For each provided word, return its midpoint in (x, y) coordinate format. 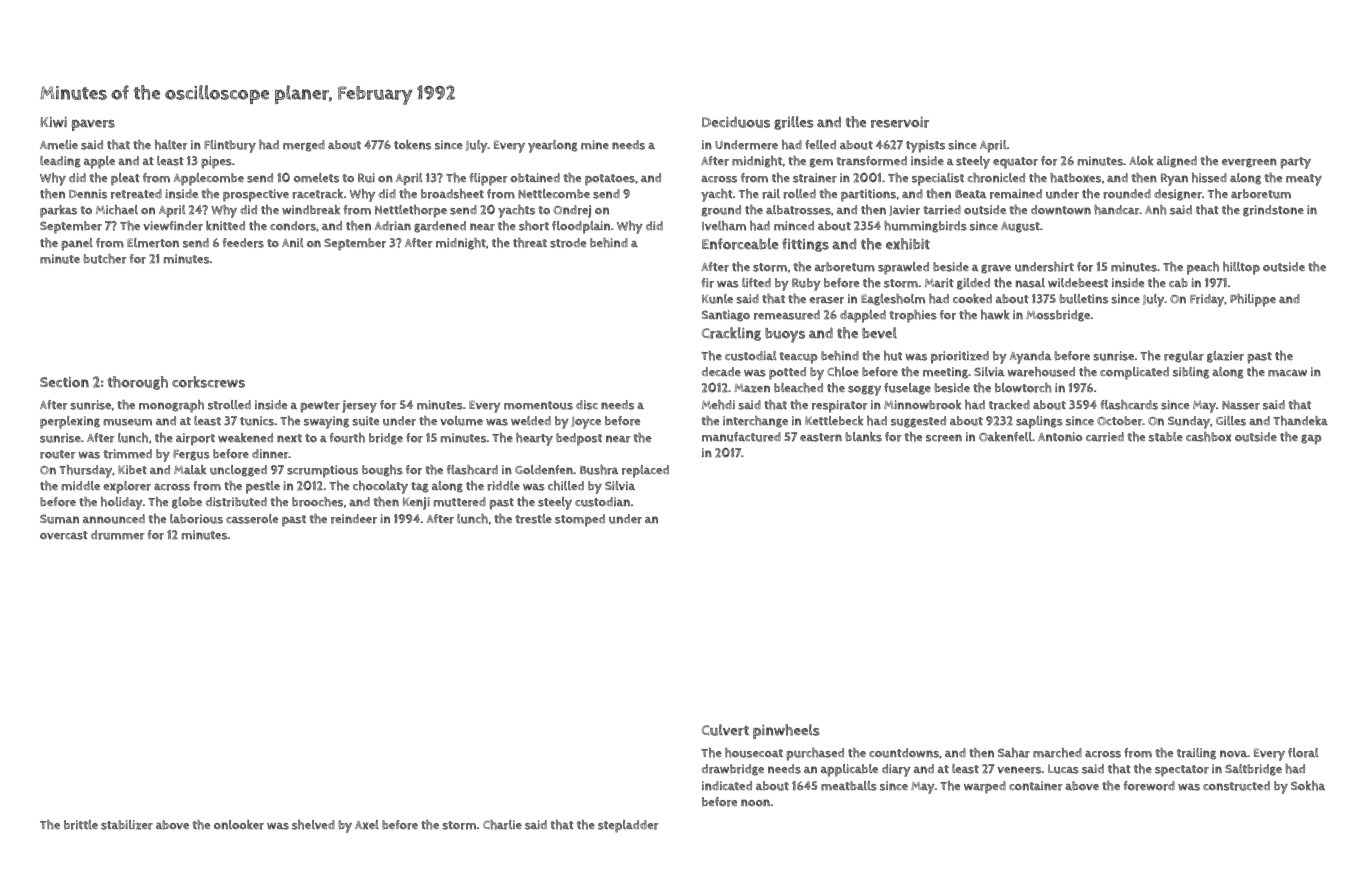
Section (64, 382)
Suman (59, 519)
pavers (93, 125)
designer (1178, 195)
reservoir (900, 122)
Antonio (1060, 437)
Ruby (806, 284)
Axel (367, 825)
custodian (602, 502)
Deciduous (736, 122)
